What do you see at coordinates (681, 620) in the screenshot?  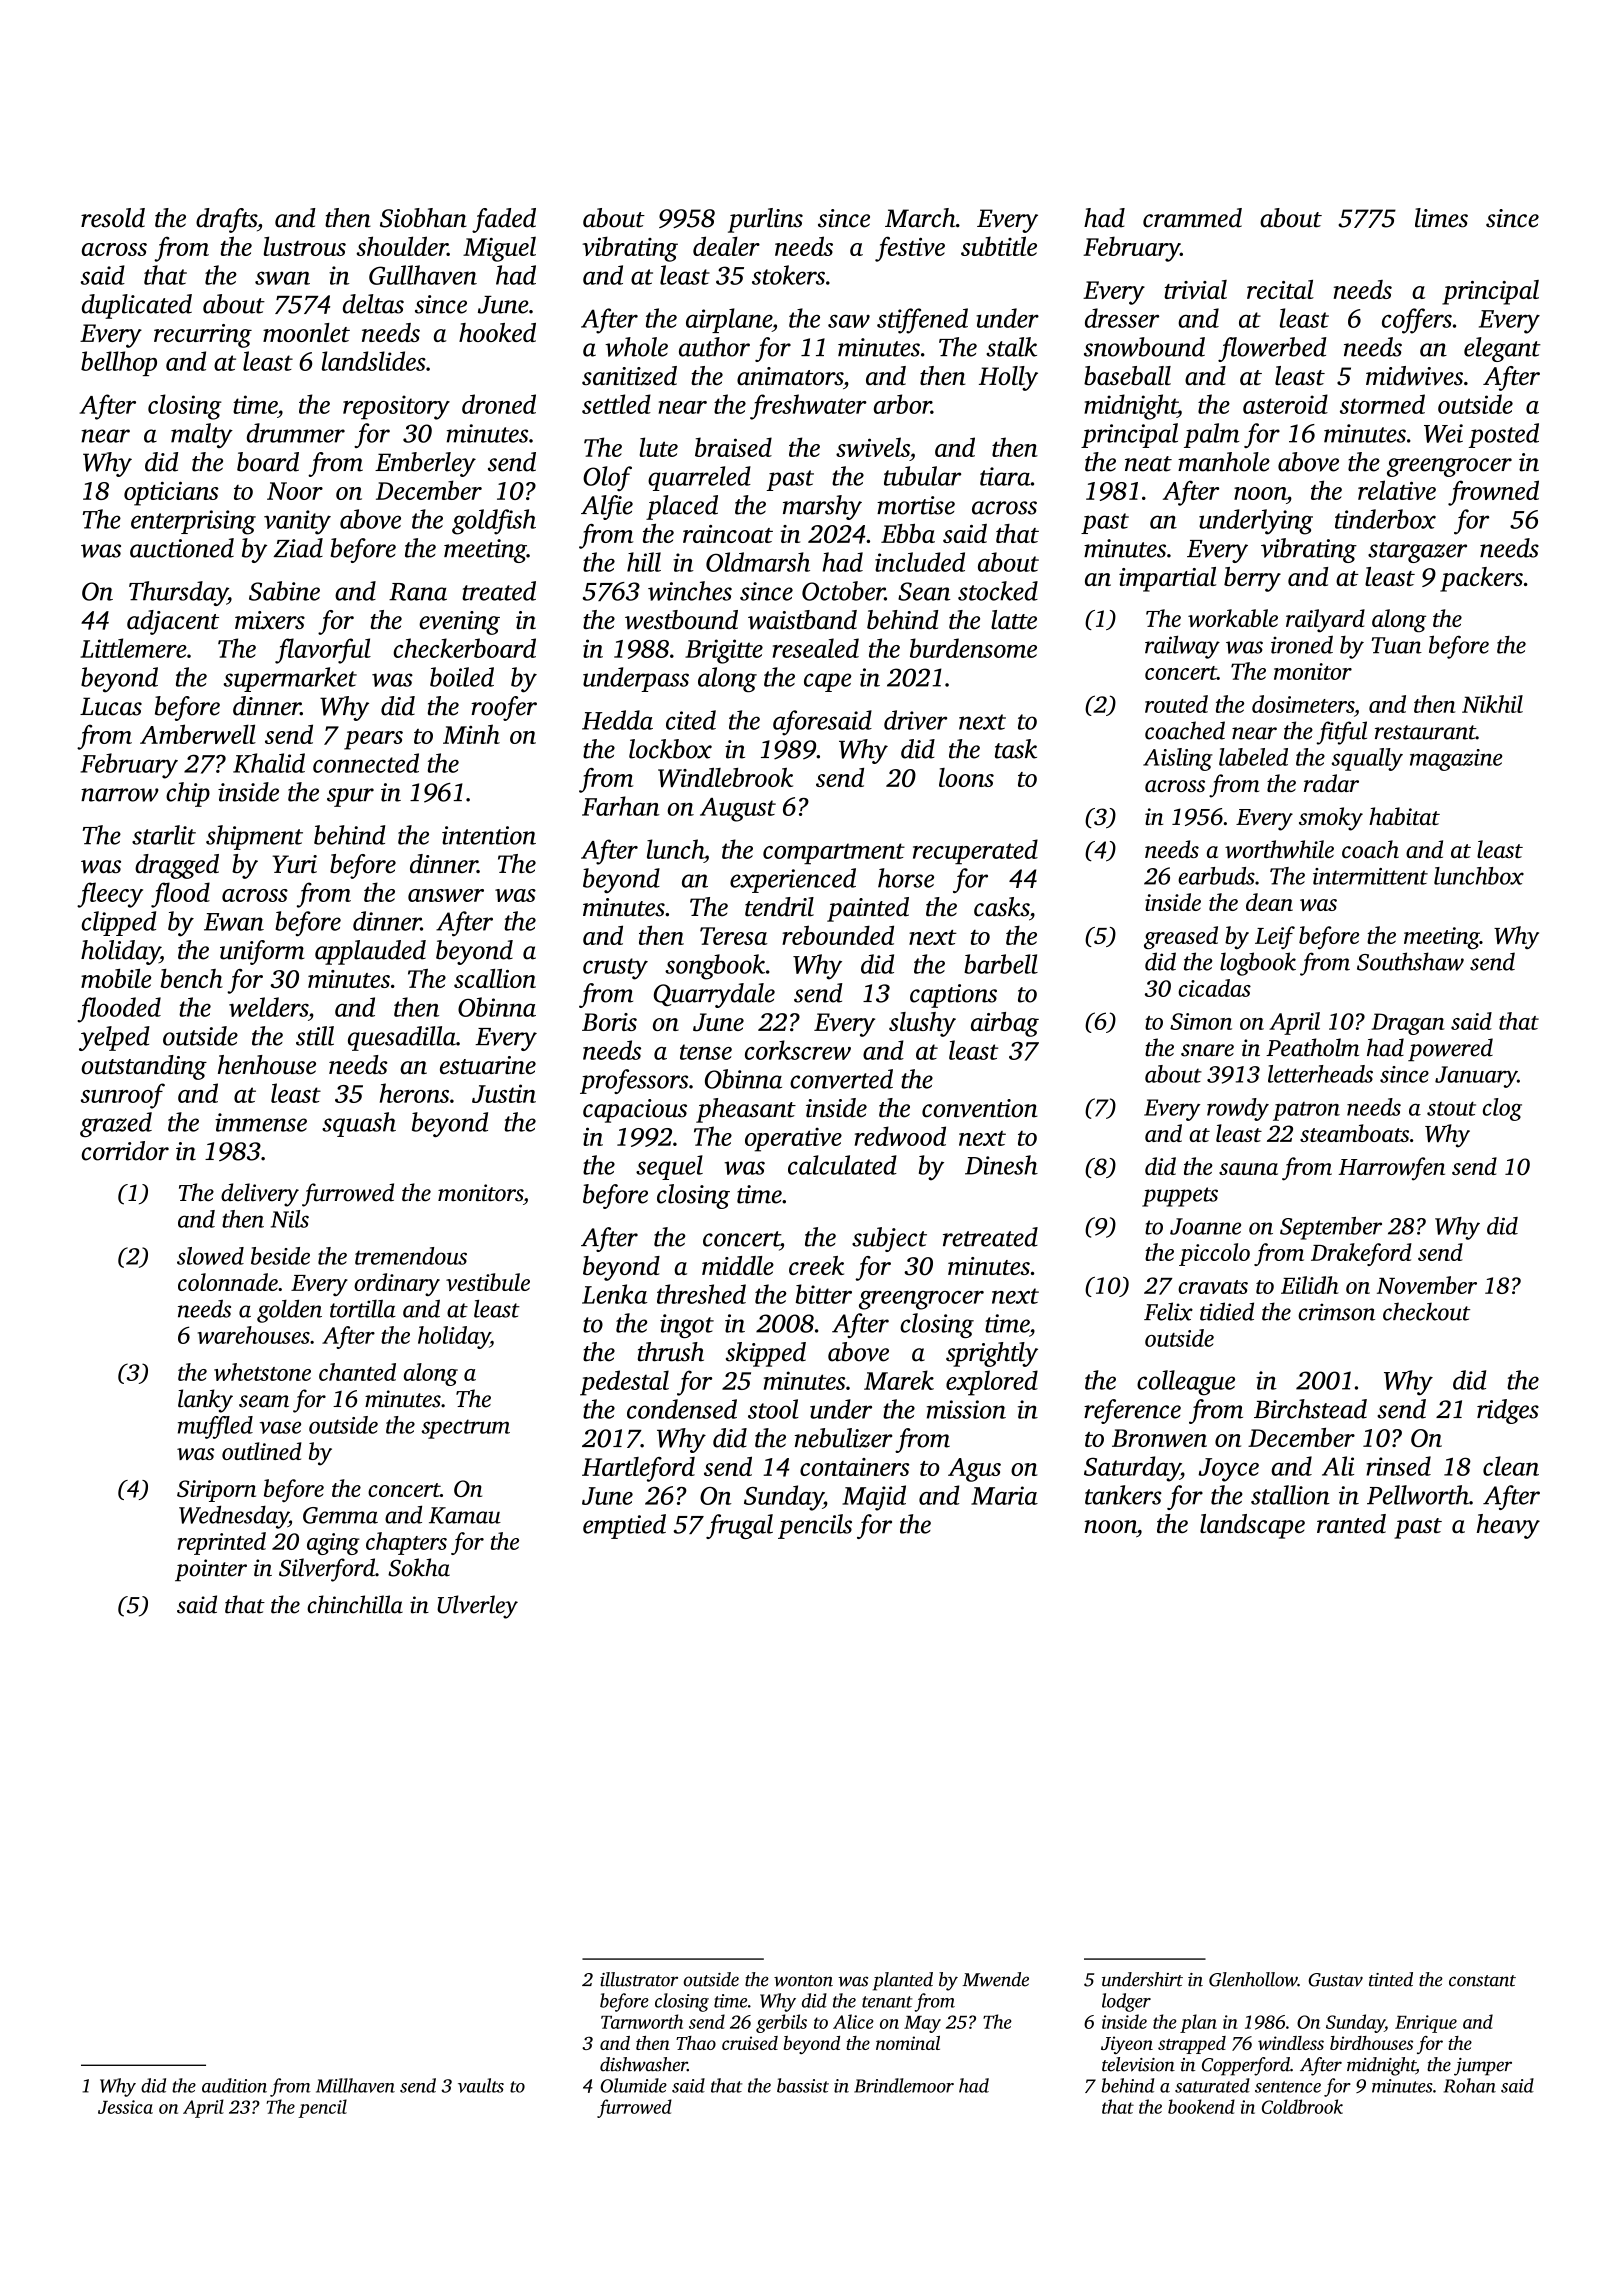 I see `westbound` at bounding box center [681, 620].
